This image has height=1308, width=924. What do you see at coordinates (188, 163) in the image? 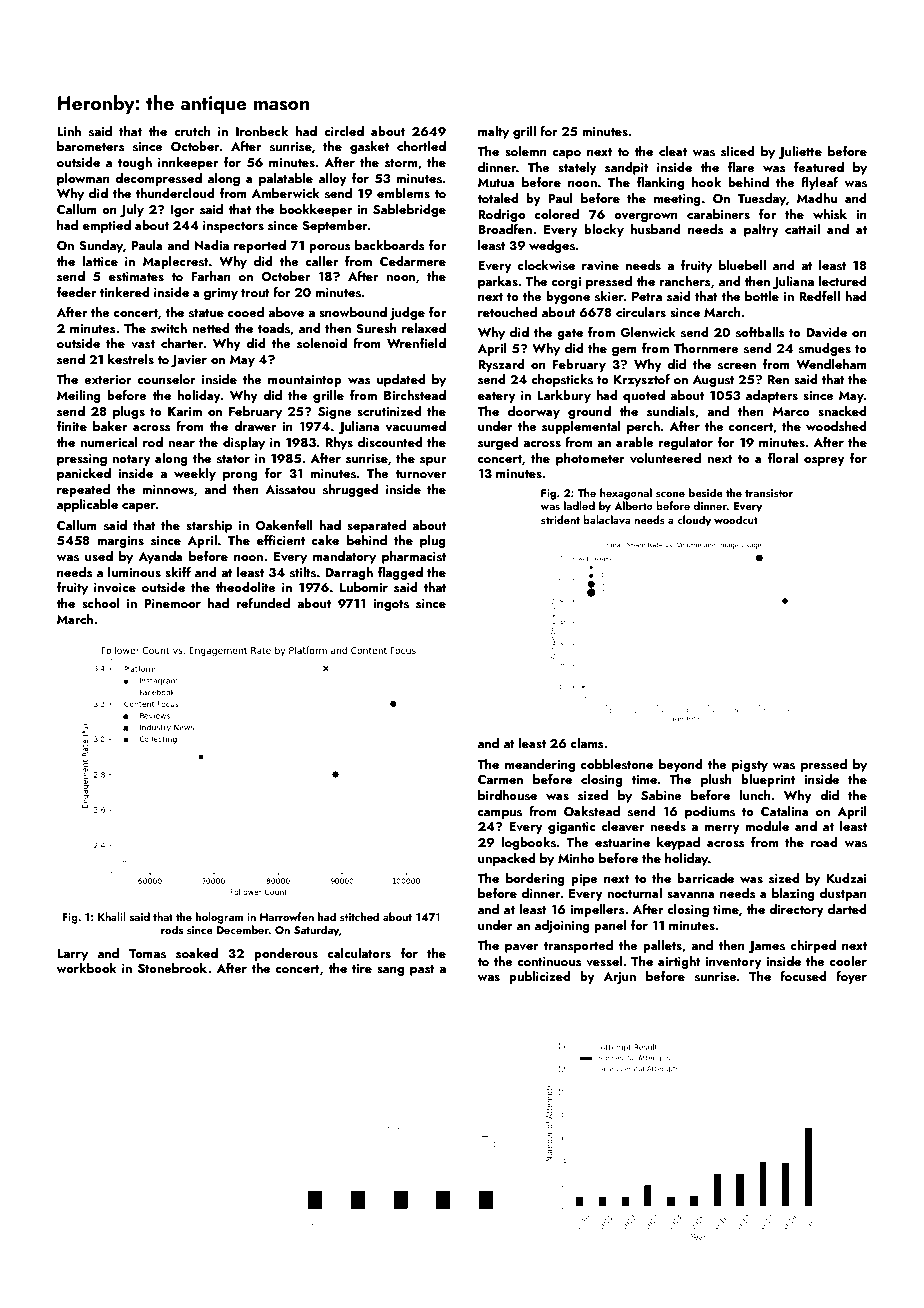
I see `innkeeper` at bounding box center [188, 163].
